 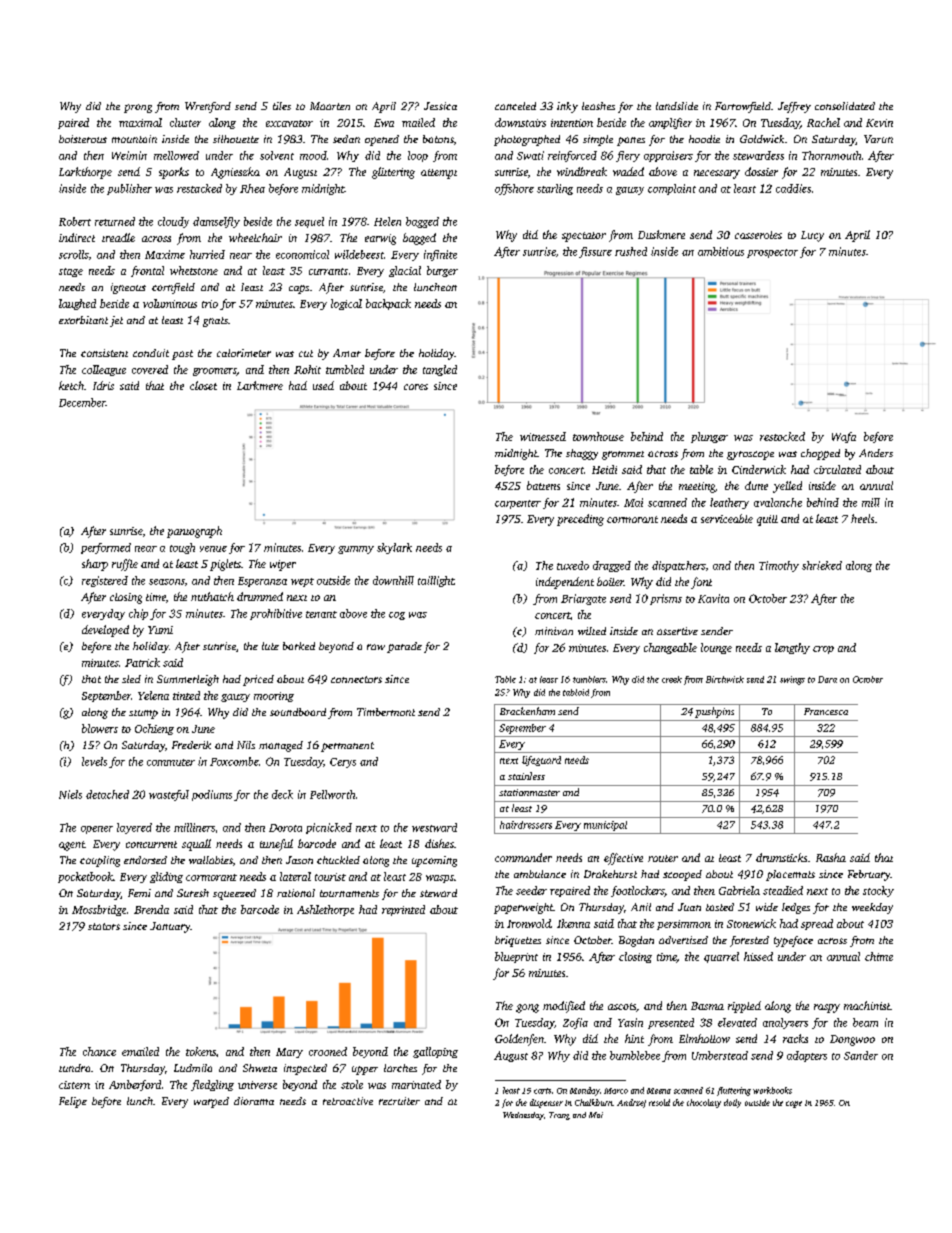 What do you see at coordinates (73, 1102) in the document?
I see `Felipe` at bounding box center [73, 1102].
